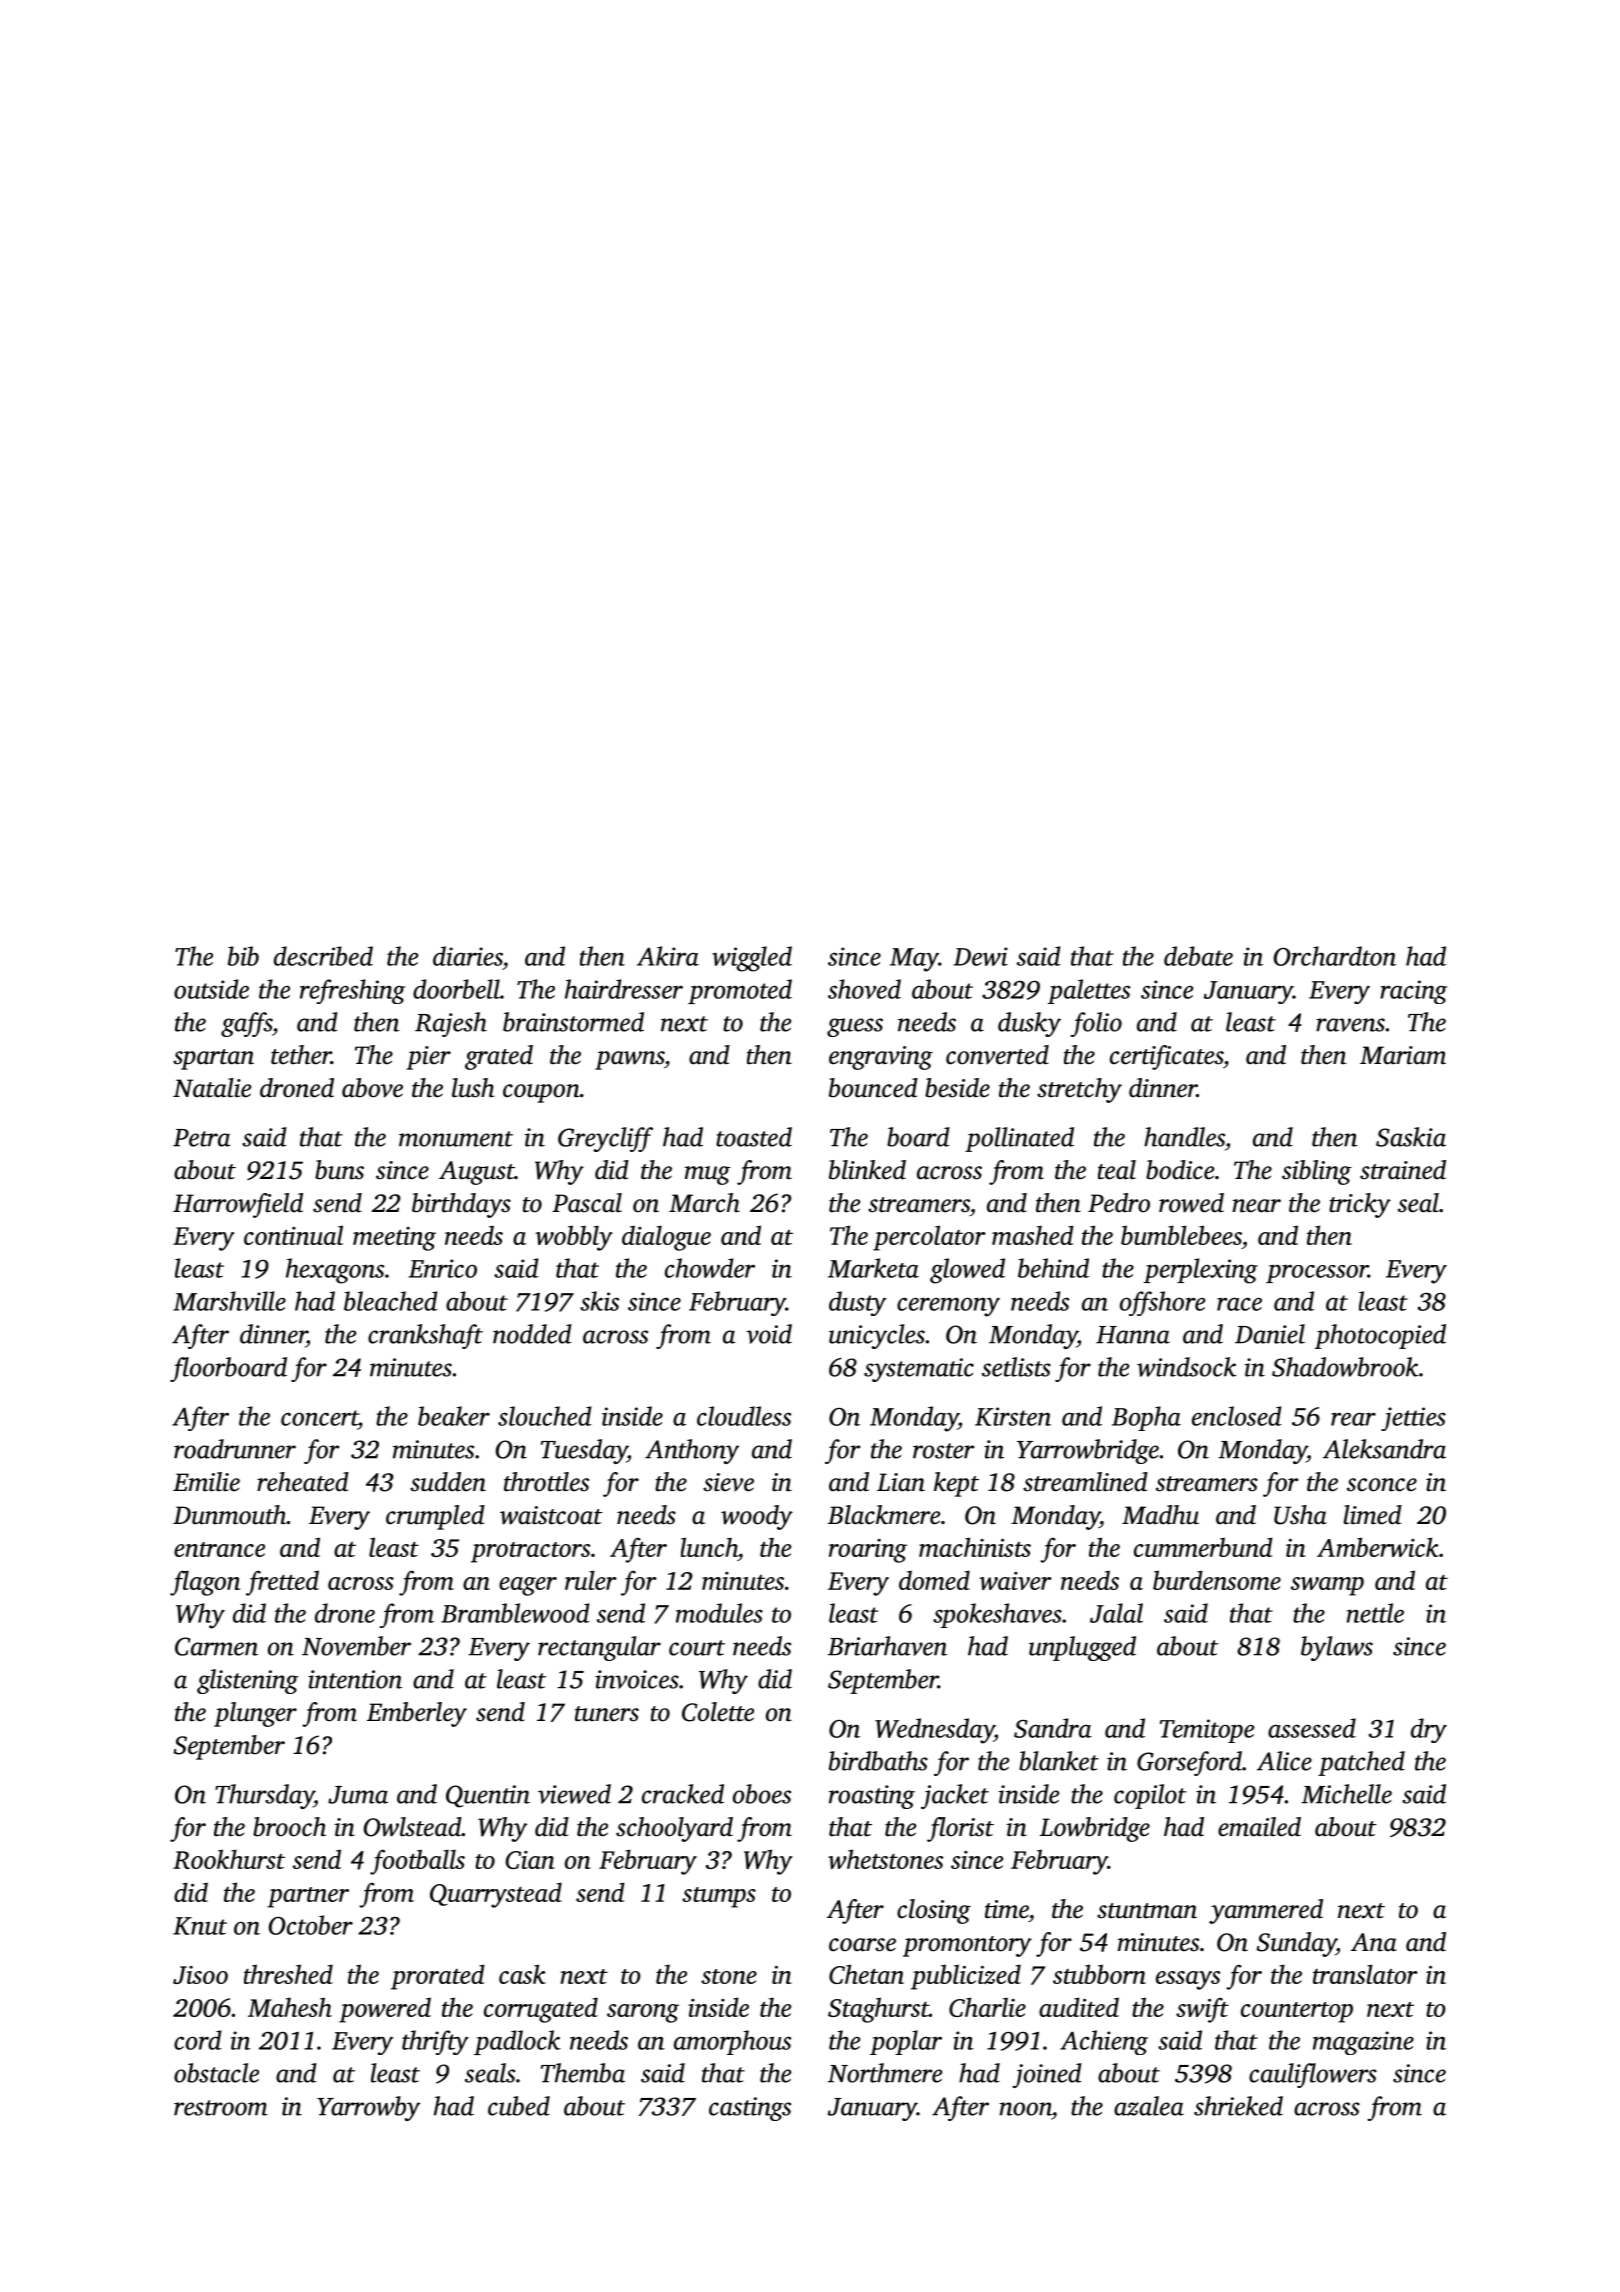 Image resolution: width=1620 pixels, height=2292 pixels. Describe the element at coordinates (878, 1761) in the image. I see `birdbaths` at that location.
